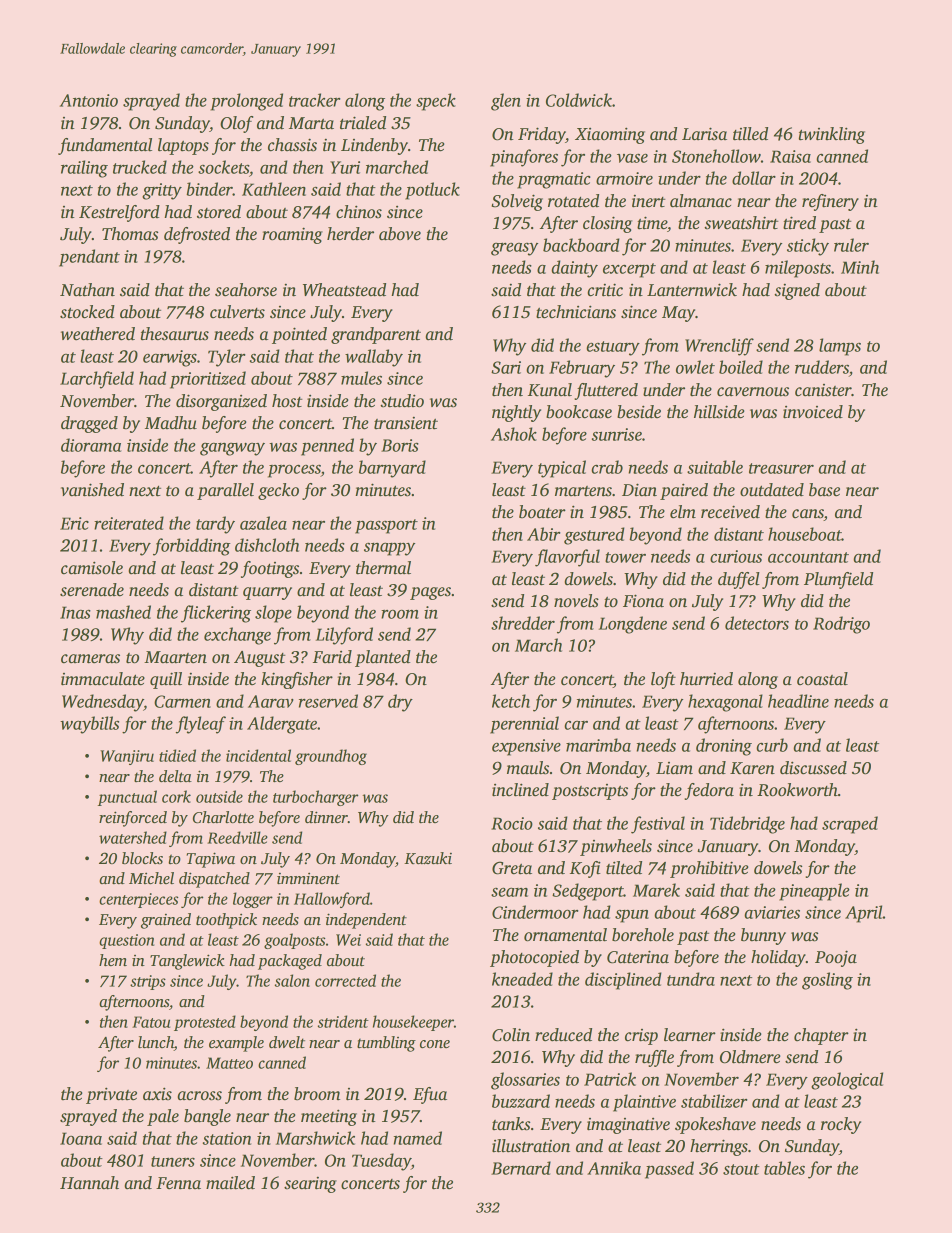 This screenshot has height=1233, width=952. What do you see at coordinates (142, 858) in the screenshot?
I see `blocks` at bounding box center [142, 858].
